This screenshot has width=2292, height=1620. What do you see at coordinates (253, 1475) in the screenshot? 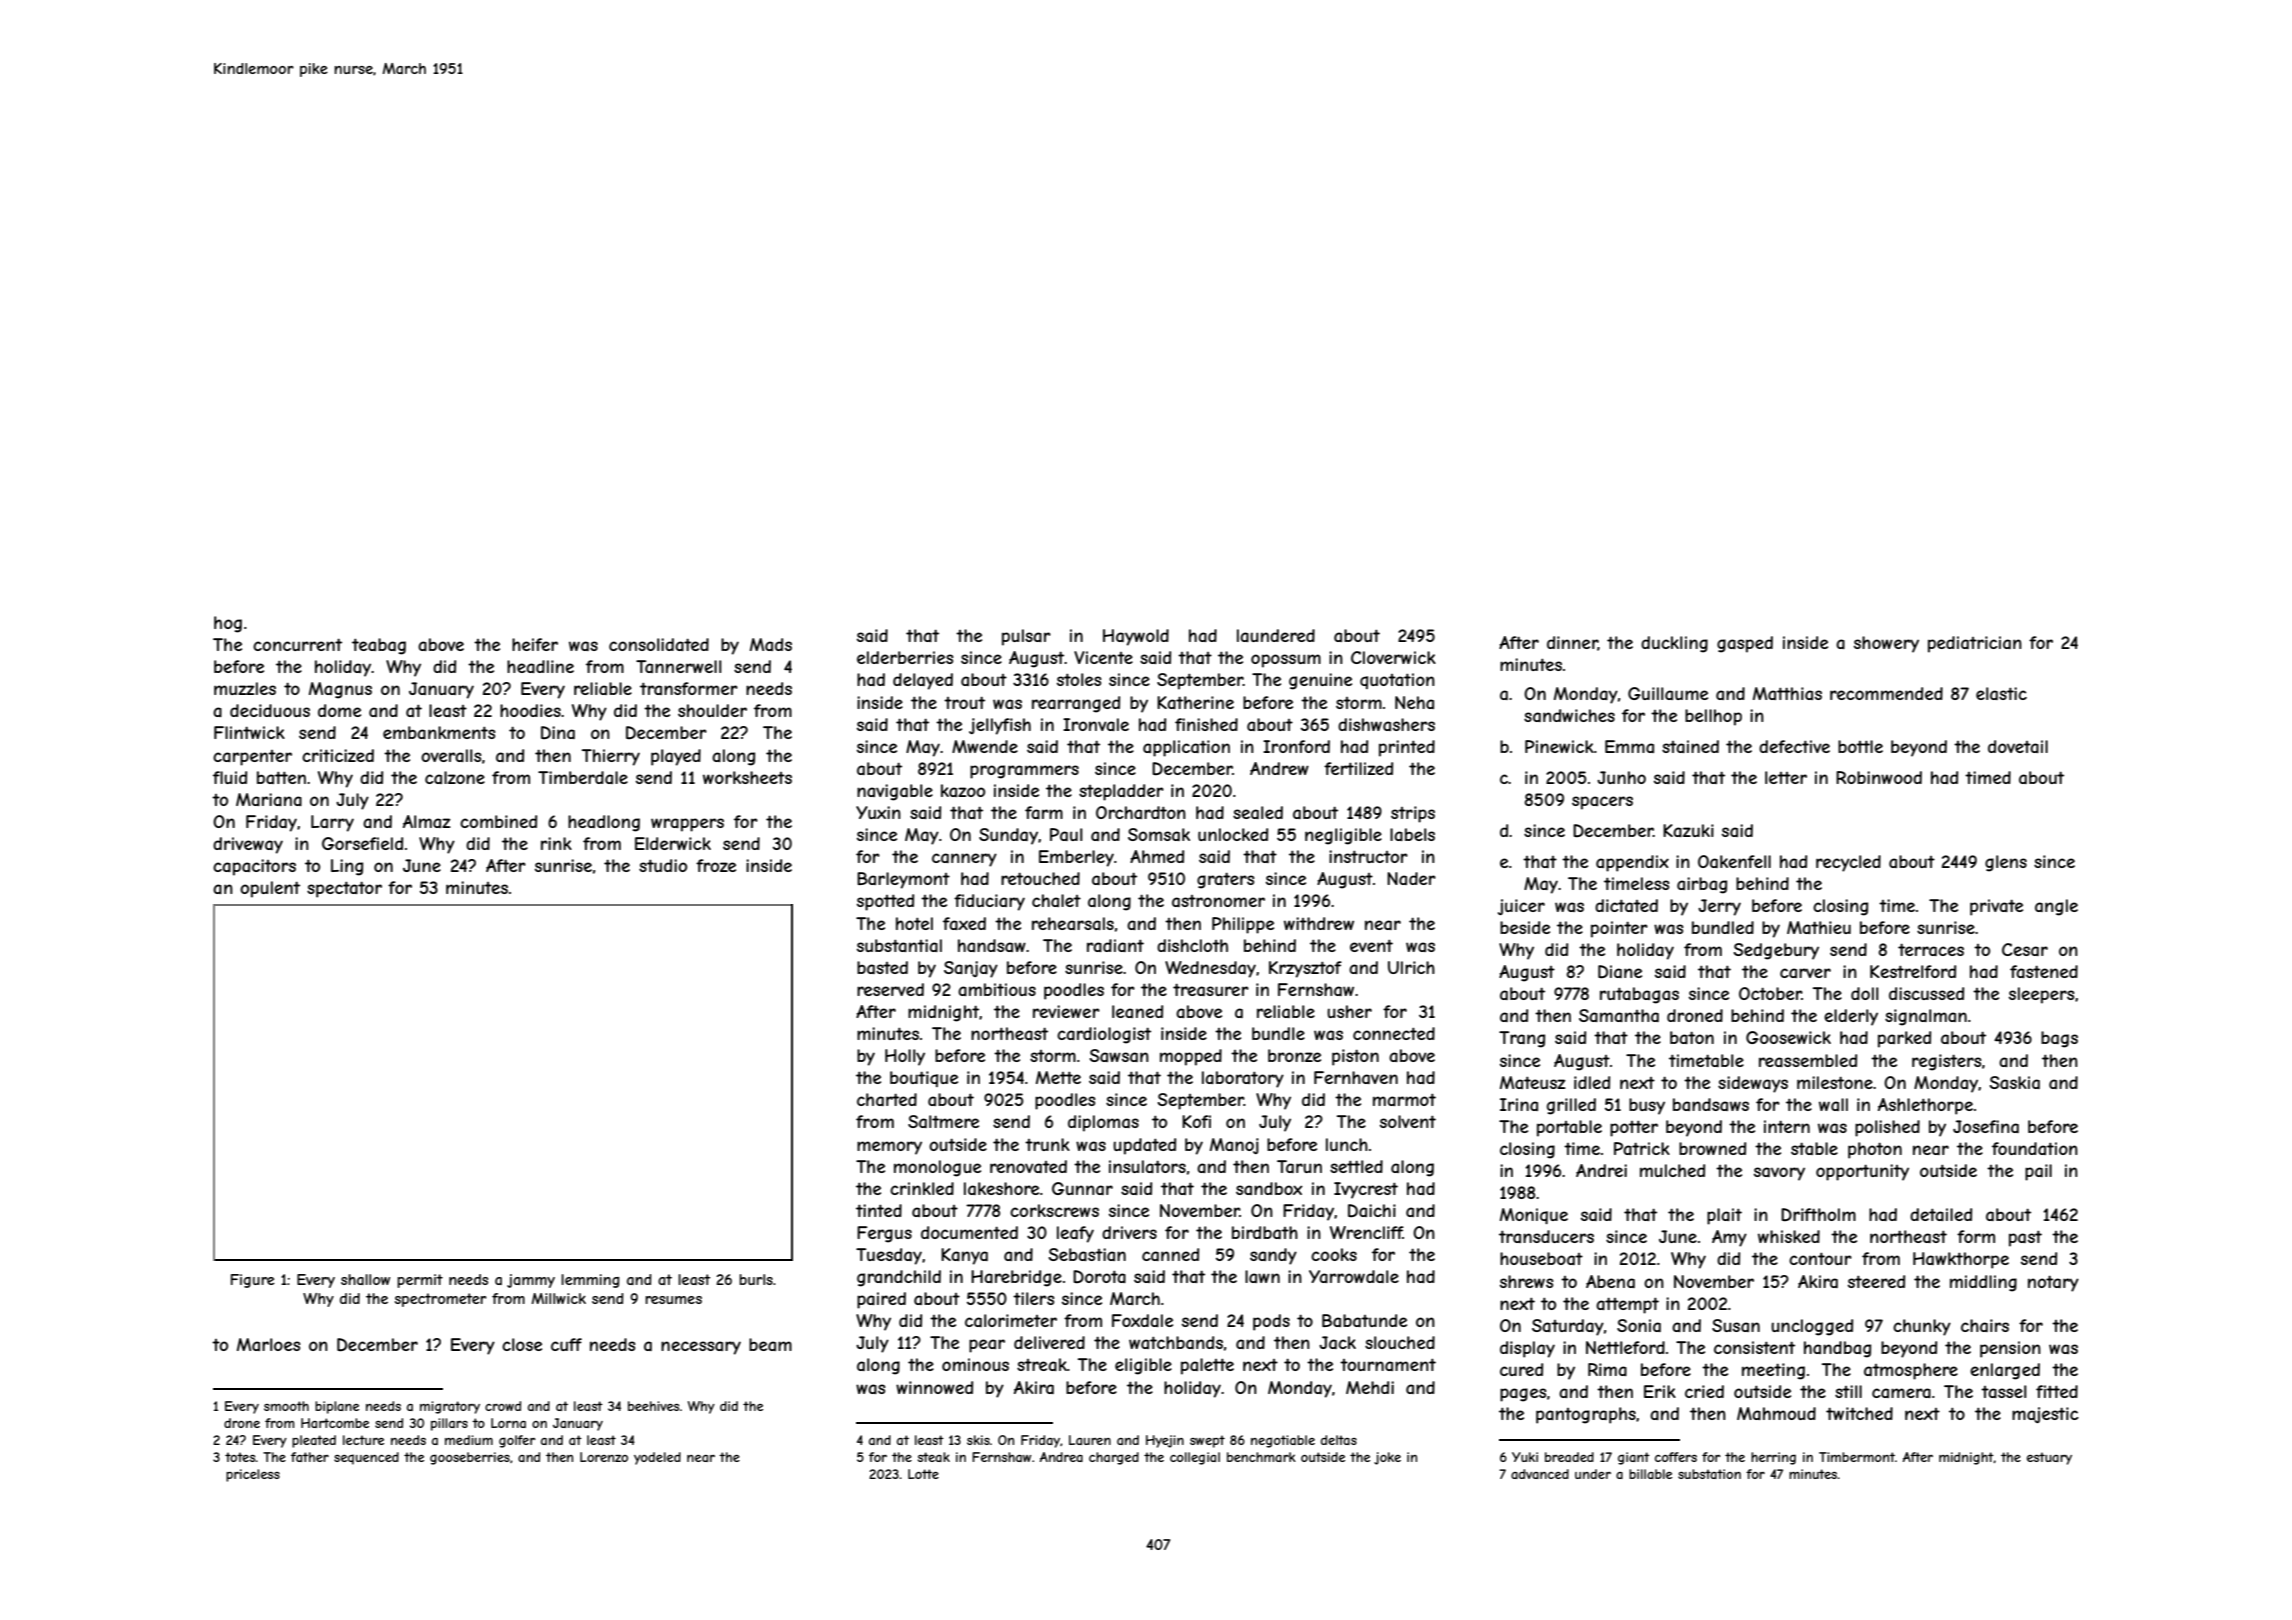
I see `priceless` at bounding box center [253, 1475].
